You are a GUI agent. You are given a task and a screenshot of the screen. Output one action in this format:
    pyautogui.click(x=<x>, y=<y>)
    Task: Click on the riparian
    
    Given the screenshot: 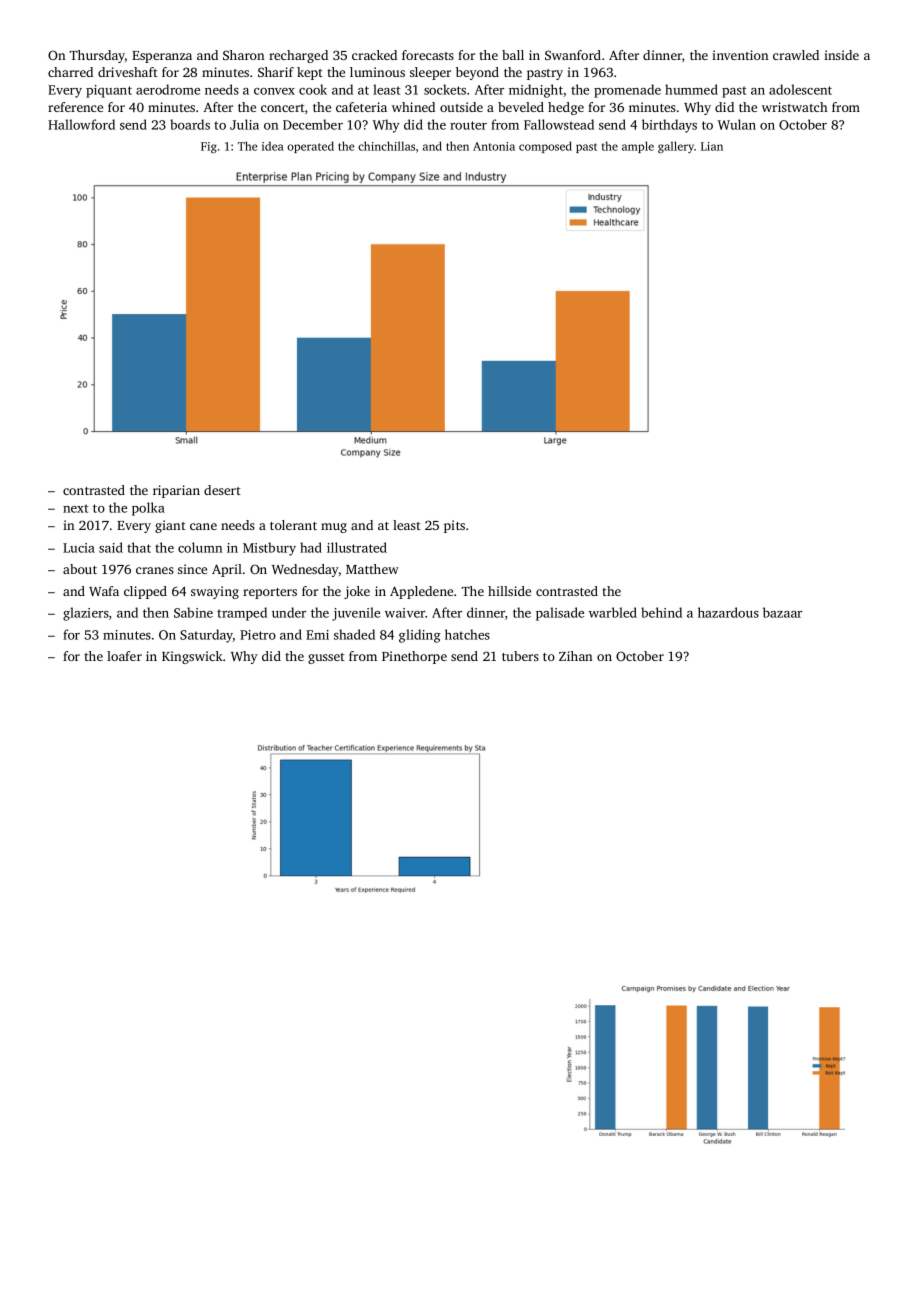 What is the action you would take?
    pyautogui.click(x=176, y=491)
